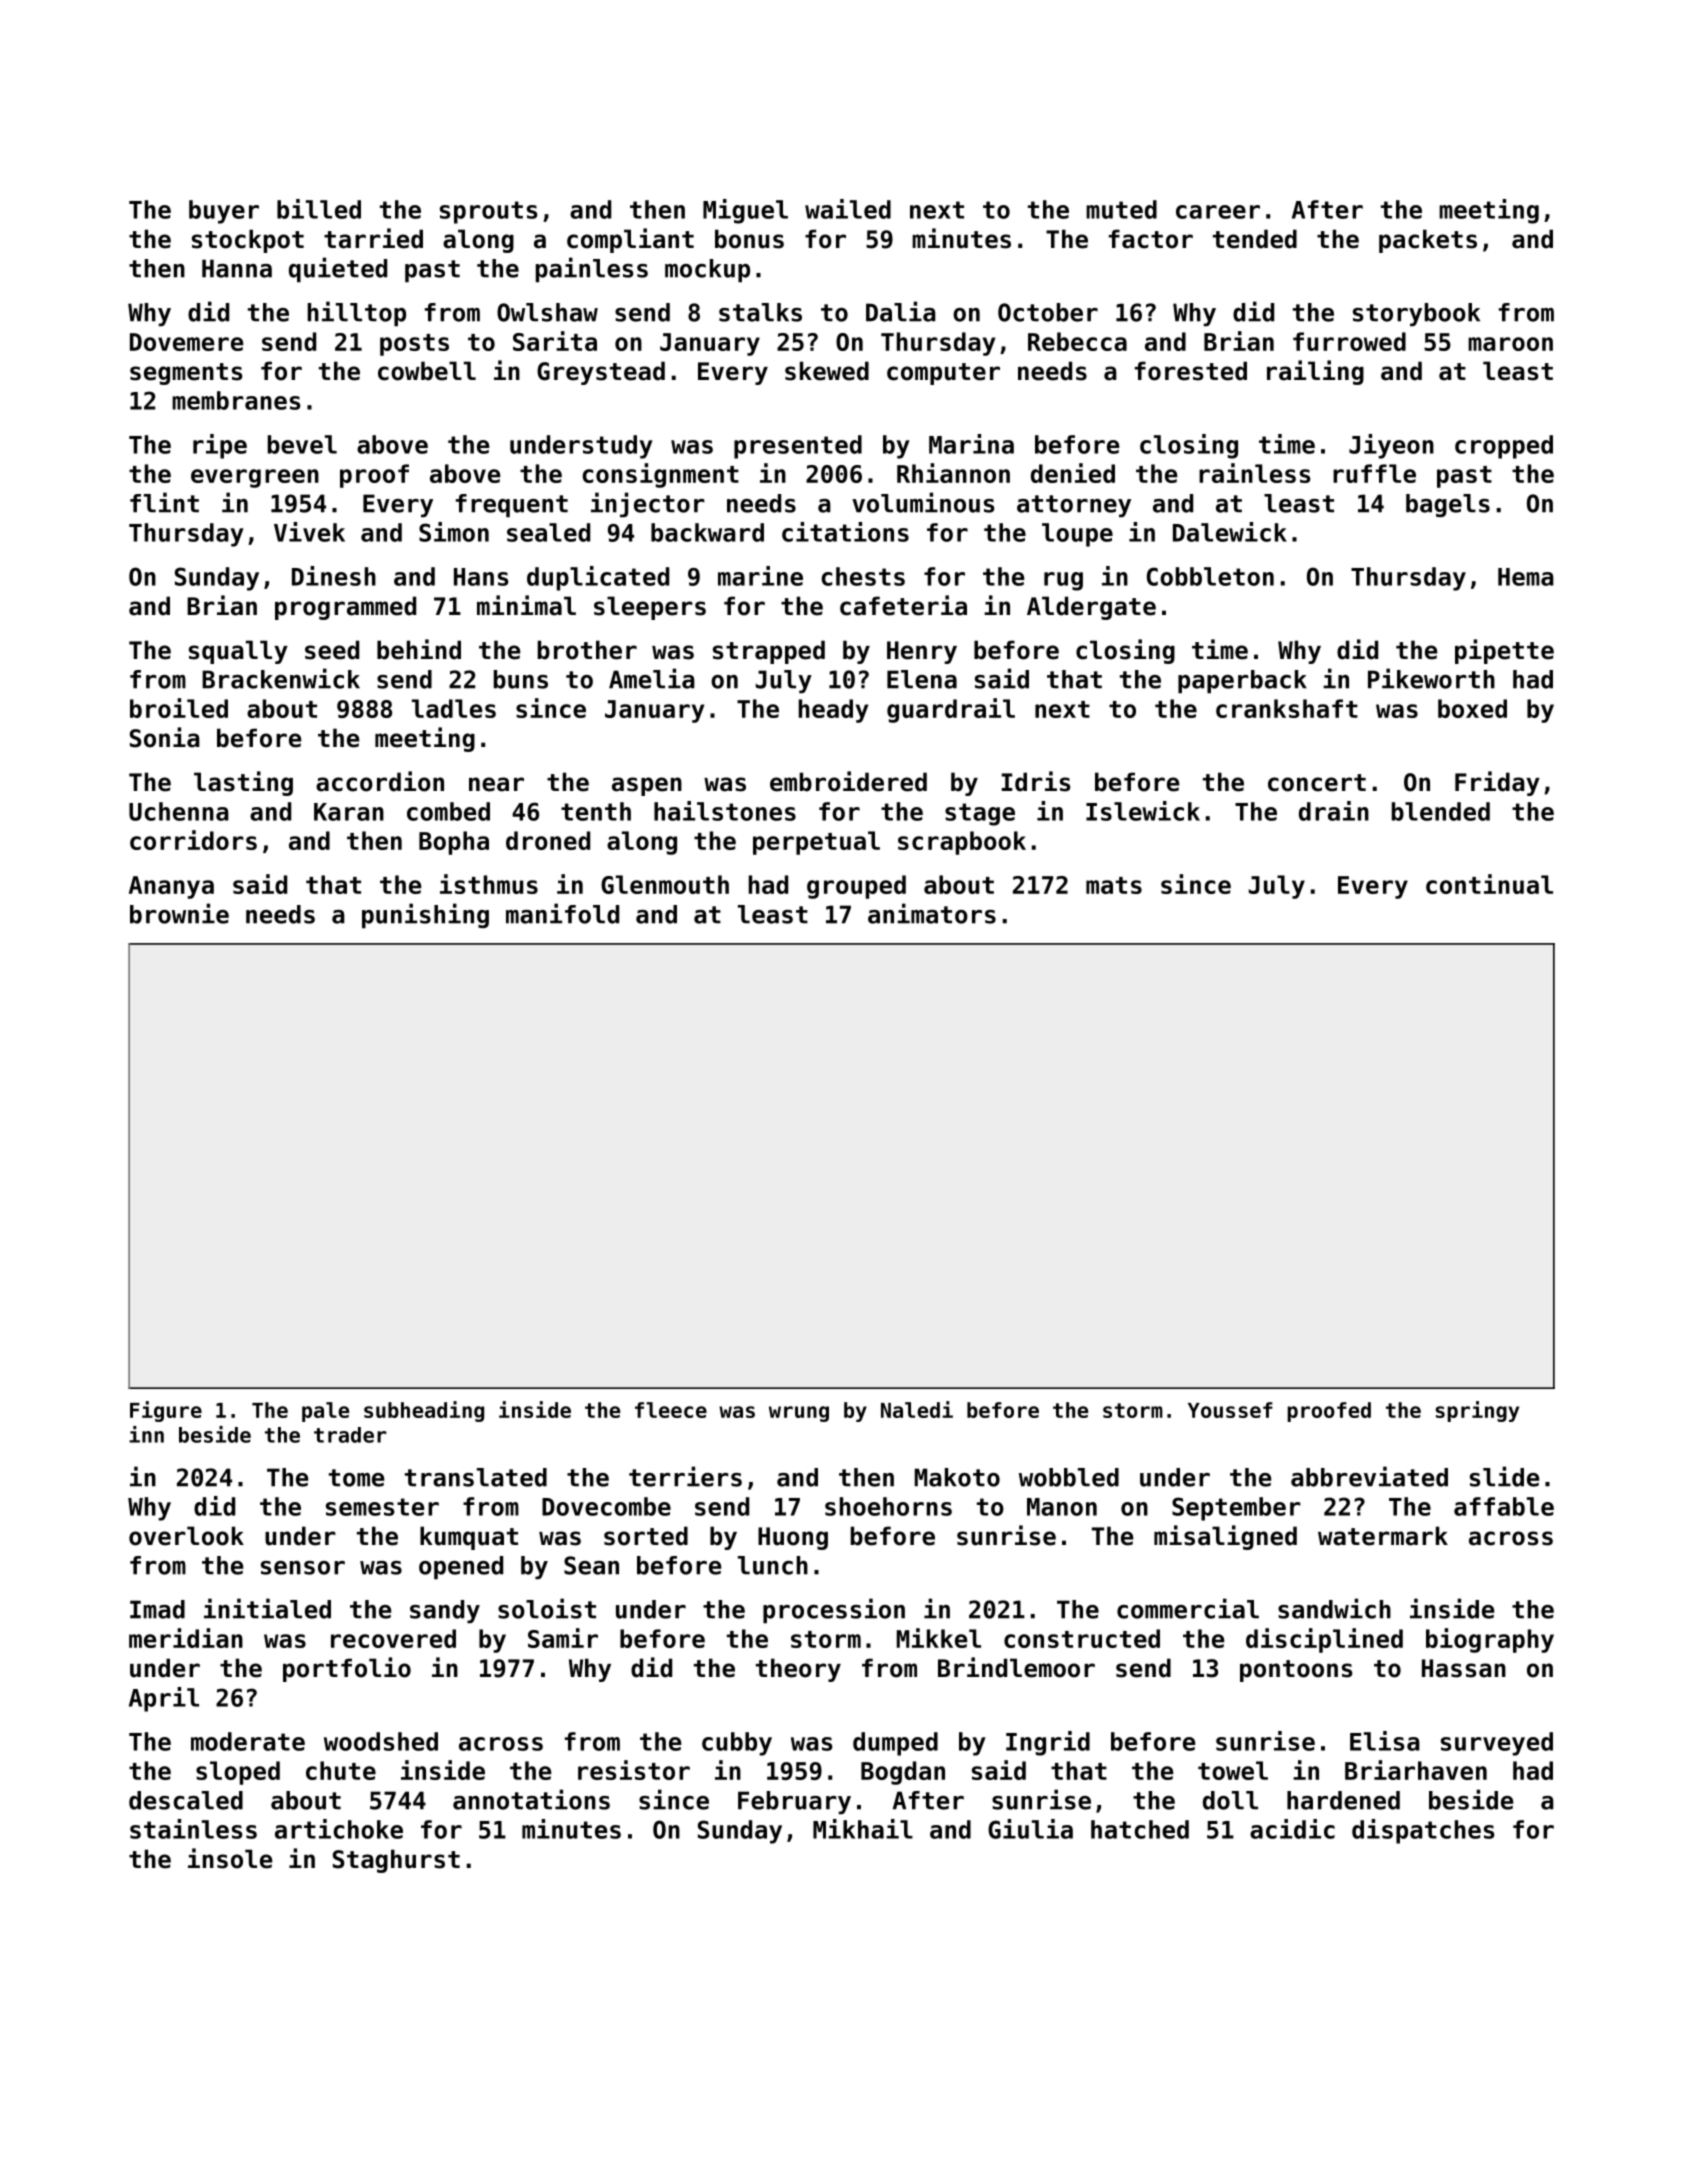 Image resolution: width=1683 pixels, height=2178 pixels. I want to click on wailed, so click(848, 209).
